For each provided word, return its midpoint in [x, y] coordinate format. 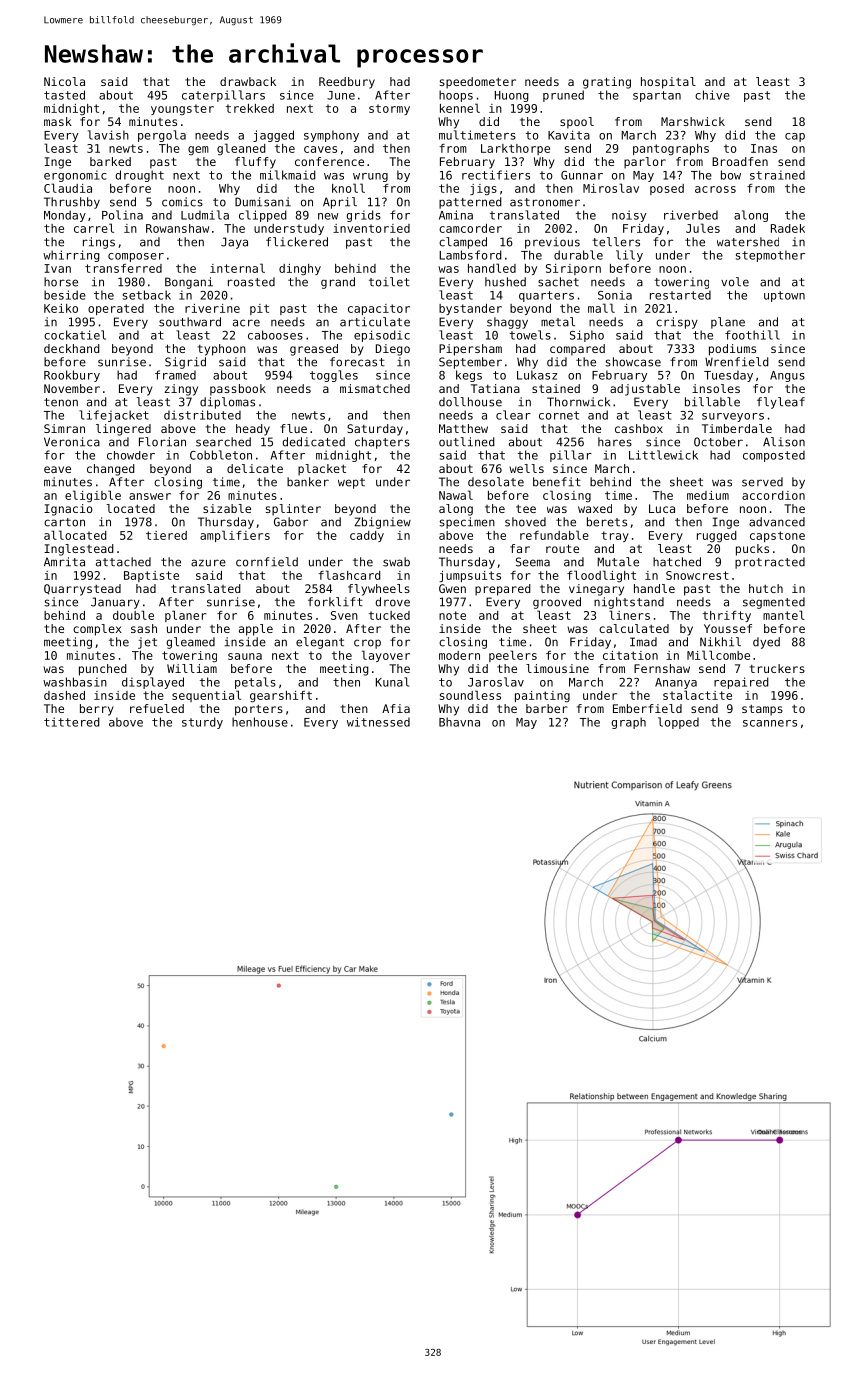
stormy [389, 109]
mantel [784, 615]
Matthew [463, 428]
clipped [263, 216]
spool [577, 123]
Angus [787, 376]
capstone [777, 536]
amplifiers [235, 536]
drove [393, 602]
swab [396, 562]
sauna [245, 656]
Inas [764, 148]
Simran [64, 428]
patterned [470, 203]
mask [58, 121]
